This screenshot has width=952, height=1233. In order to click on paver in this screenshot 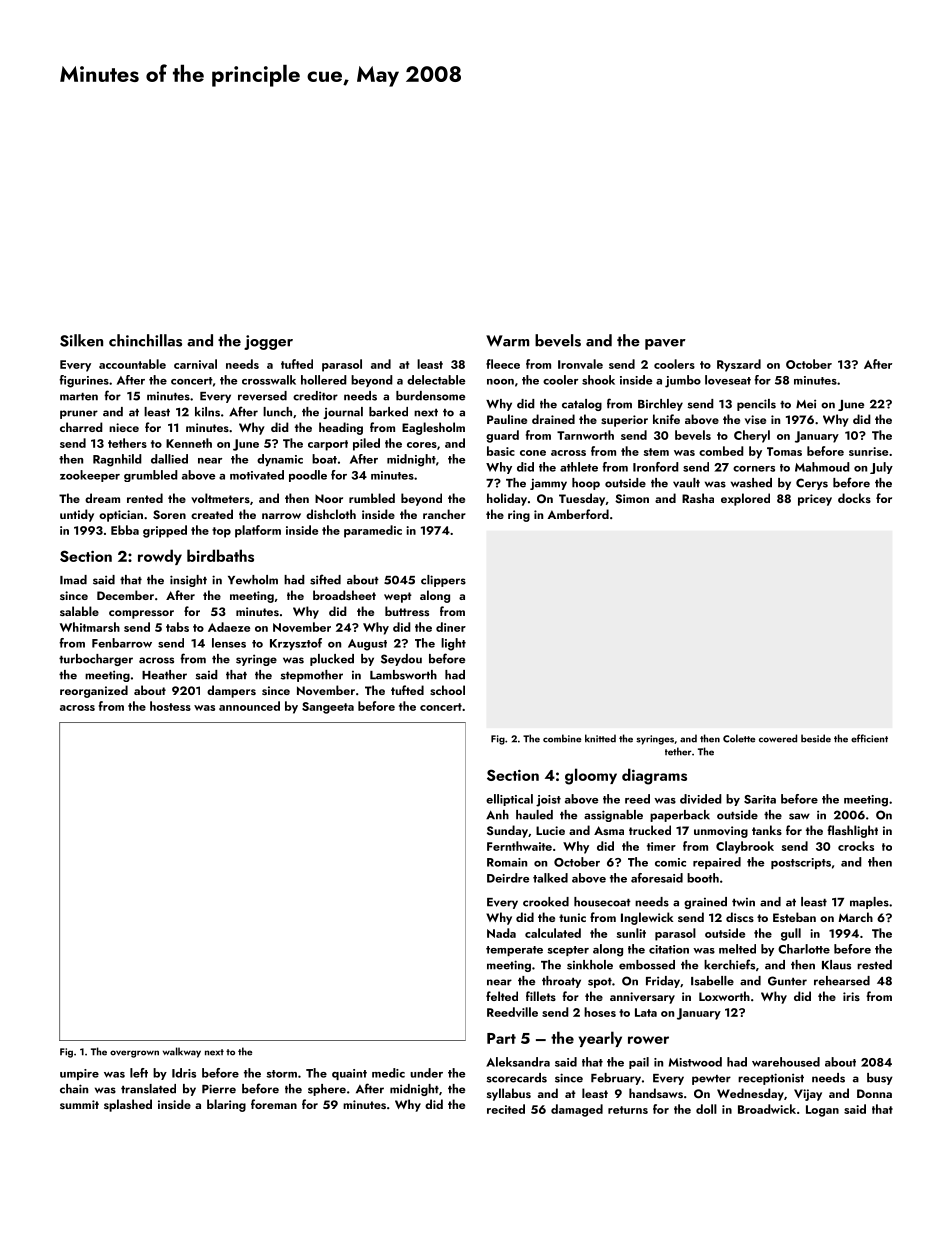, I will do `click(665, 344)`.
